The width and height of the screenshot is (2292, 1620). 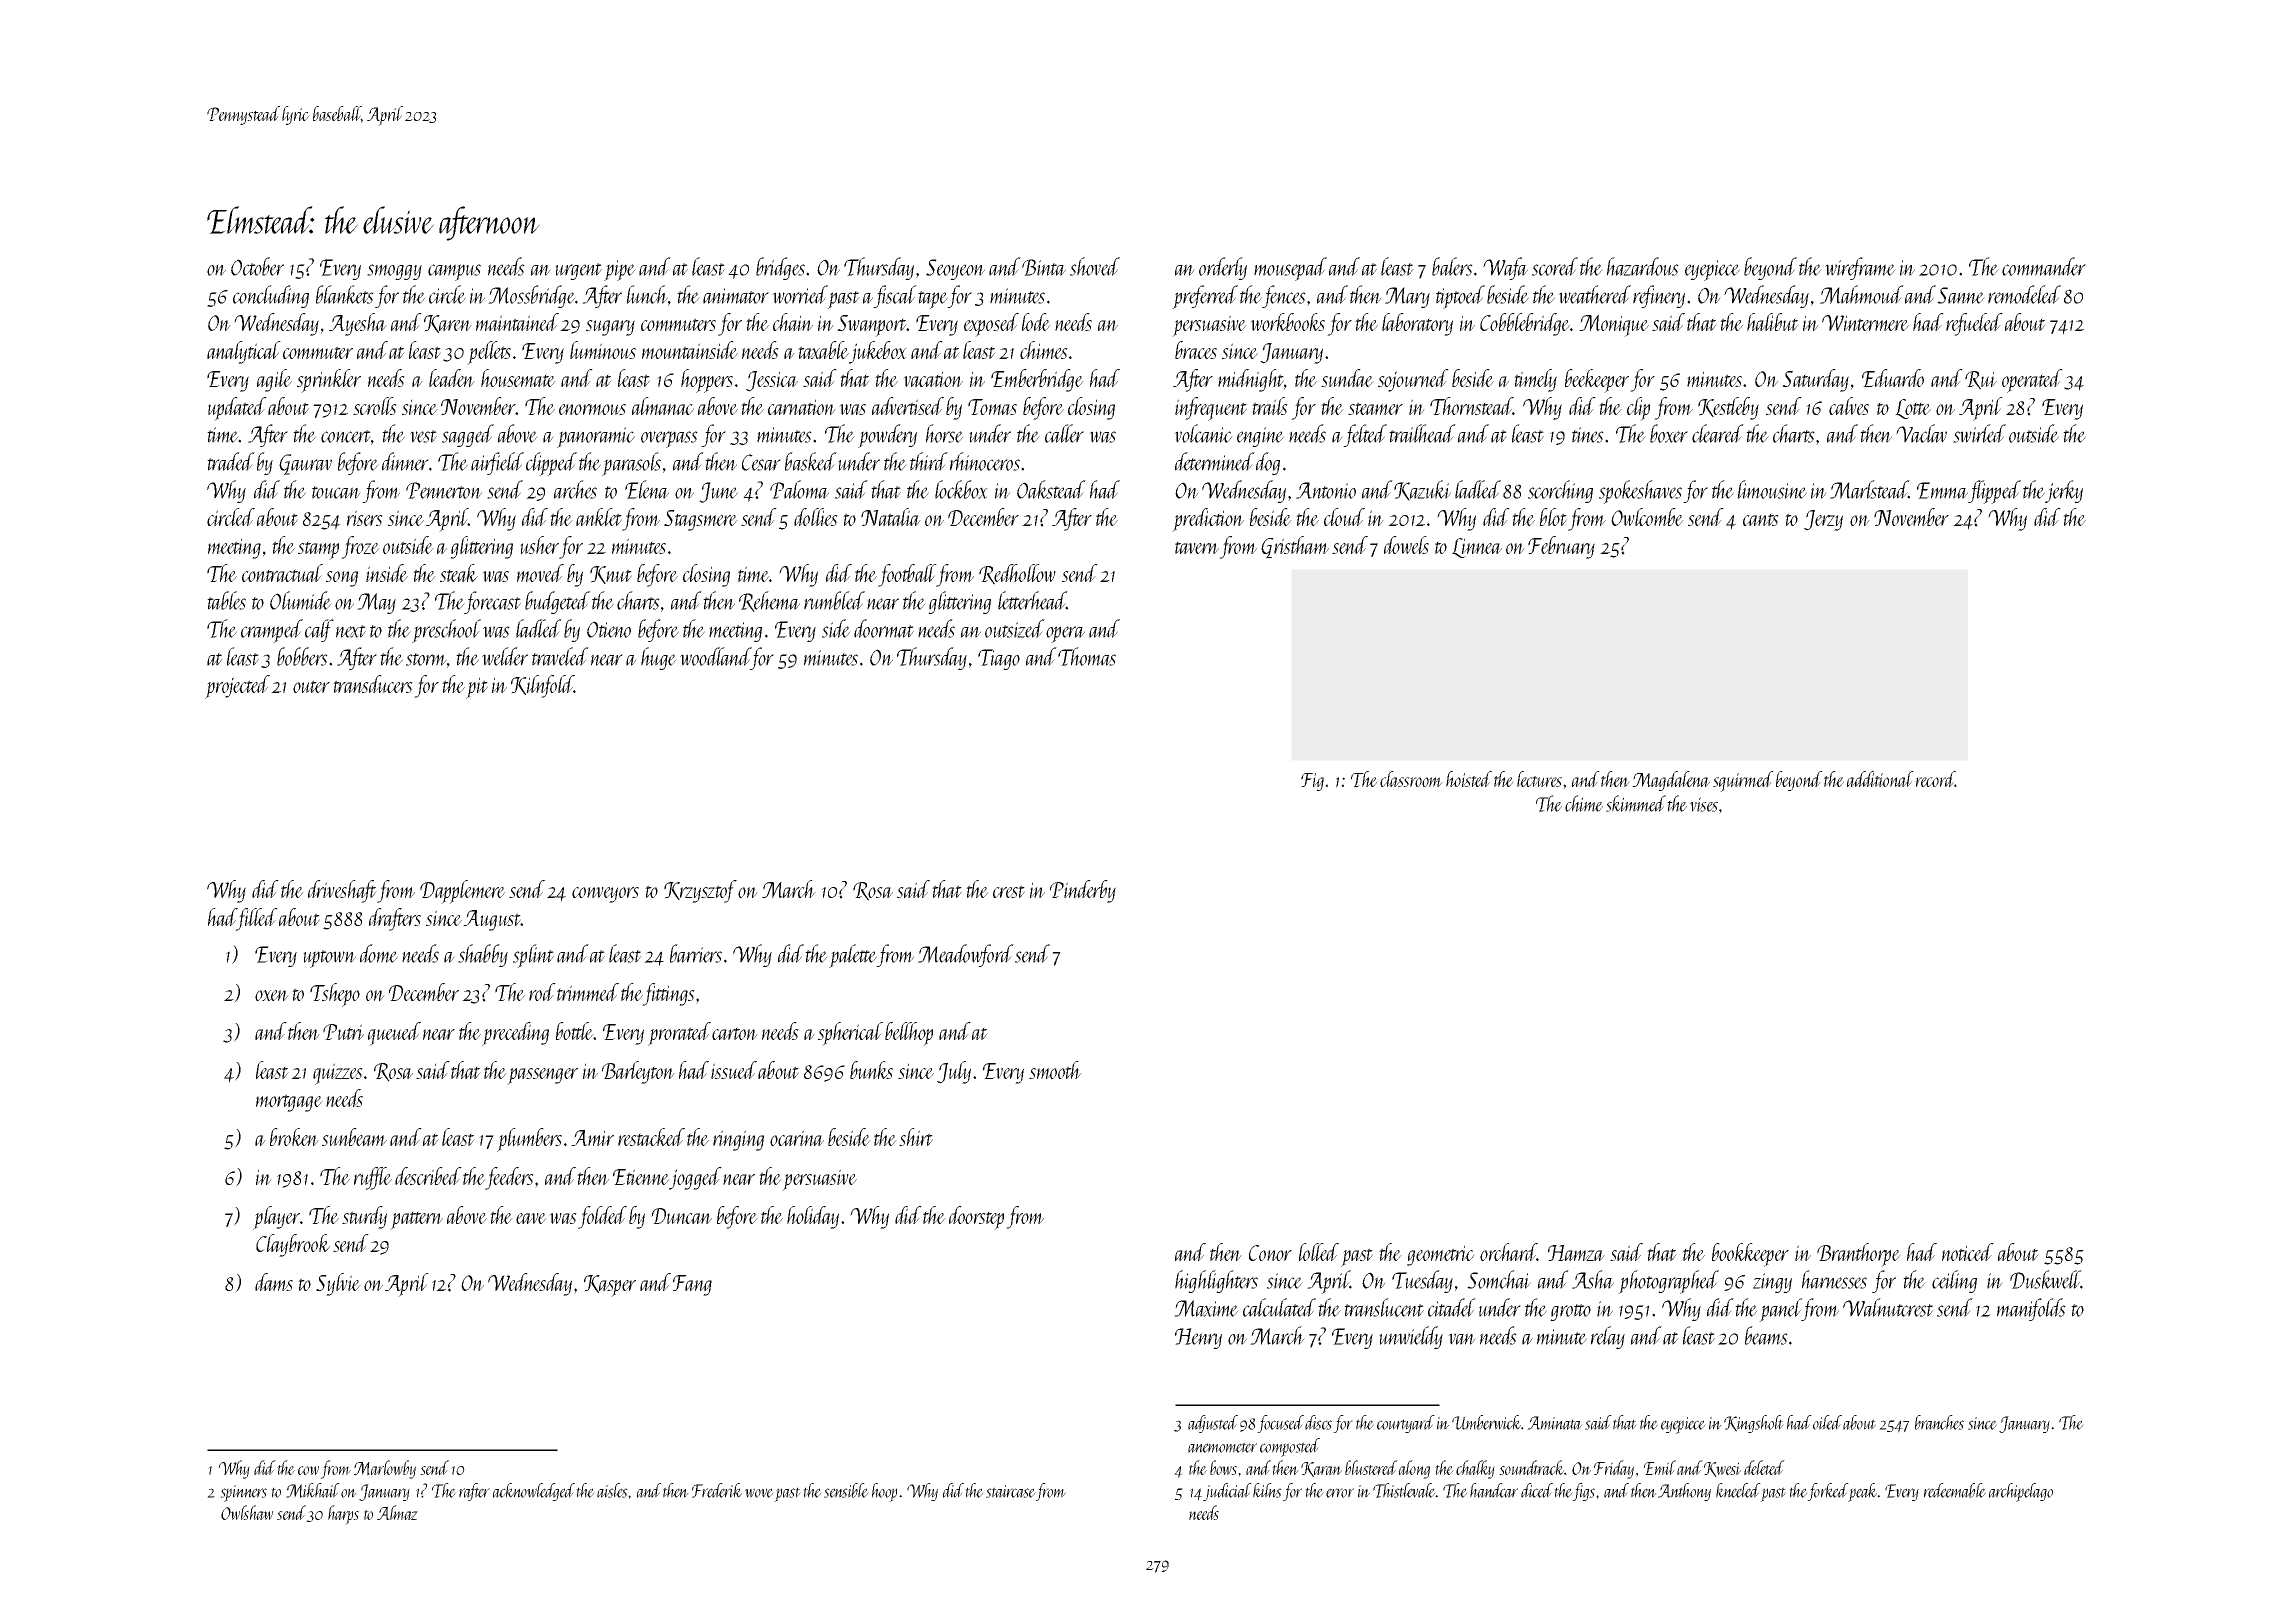 I want to click on Frederik, so click(x=717, y=1490).
